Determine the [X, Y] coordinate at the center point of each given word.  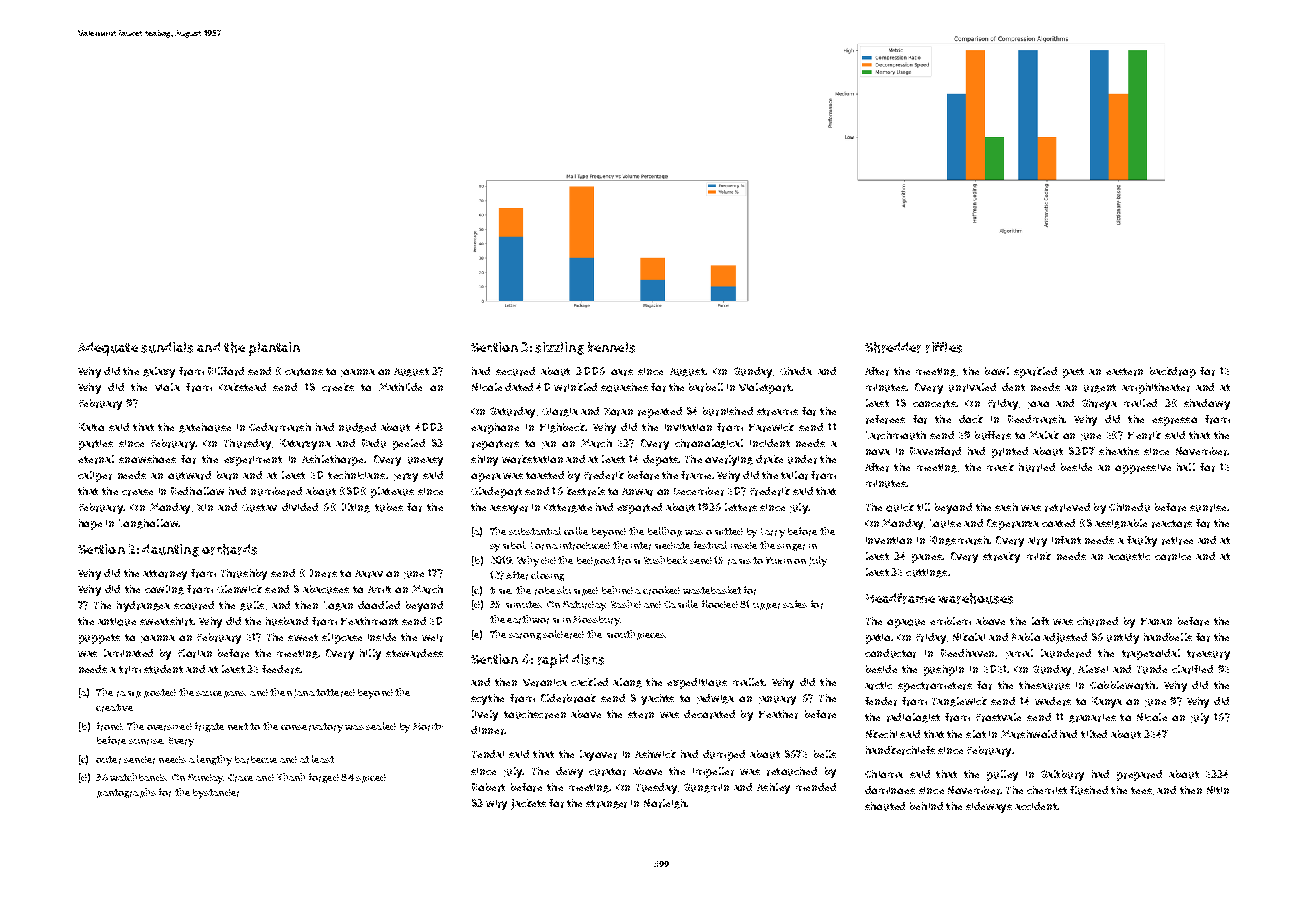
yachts [657, 699]
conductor [890, 653]
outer [108, 760]
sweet [303, 637]
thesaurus [1044, 685]
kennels [611, 347]
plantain [274, 349]
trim [130, 670]
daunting [170, 550]
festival [710, 545]
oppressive [1143, 469]
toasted [545, 475]
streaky [1001, 557]
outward [189, 475]
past [1073, 373]
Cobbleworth [1122, 685]
